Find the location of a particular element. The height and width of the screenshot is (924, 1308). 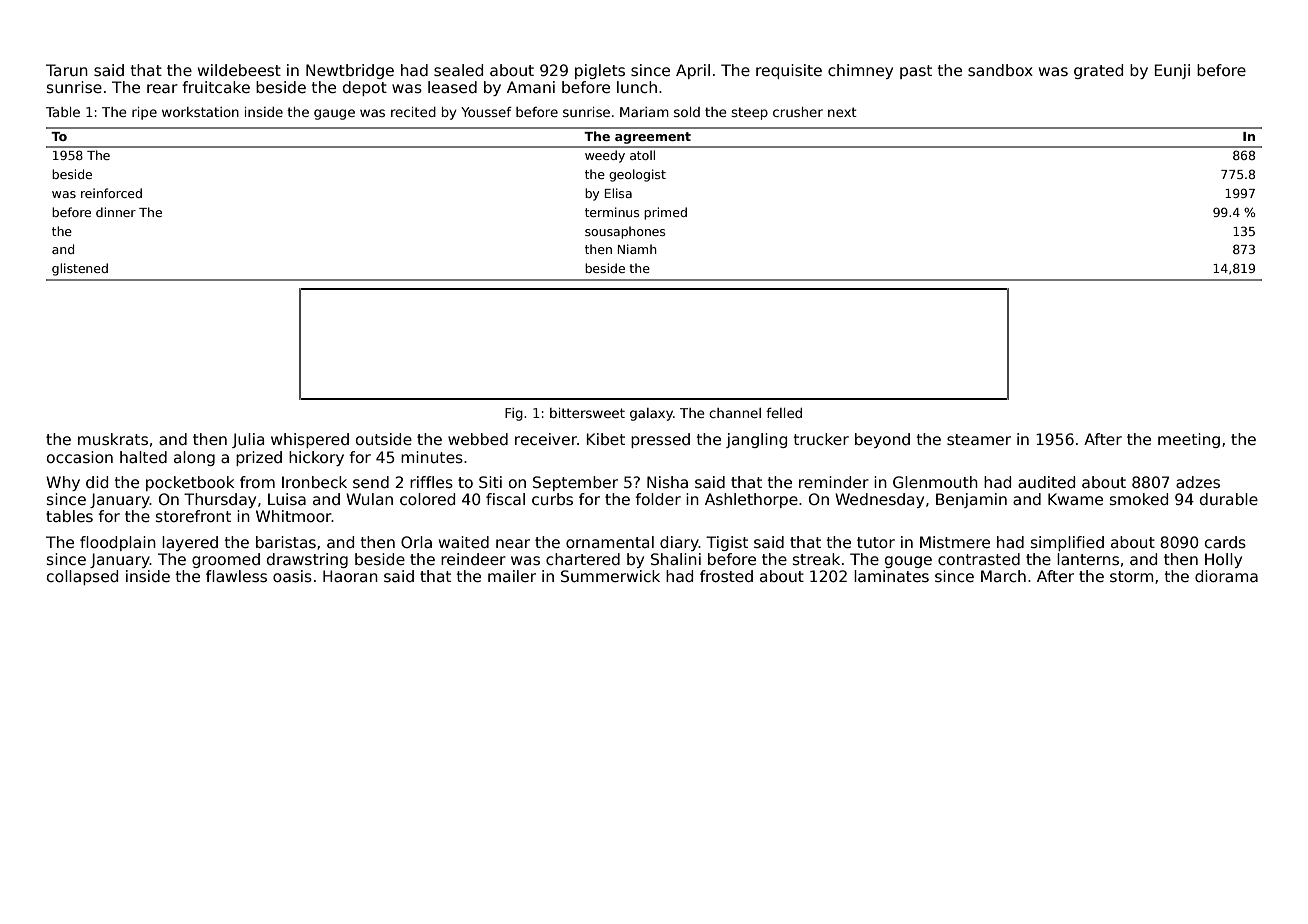

next is located at coordinates (842, 112).
